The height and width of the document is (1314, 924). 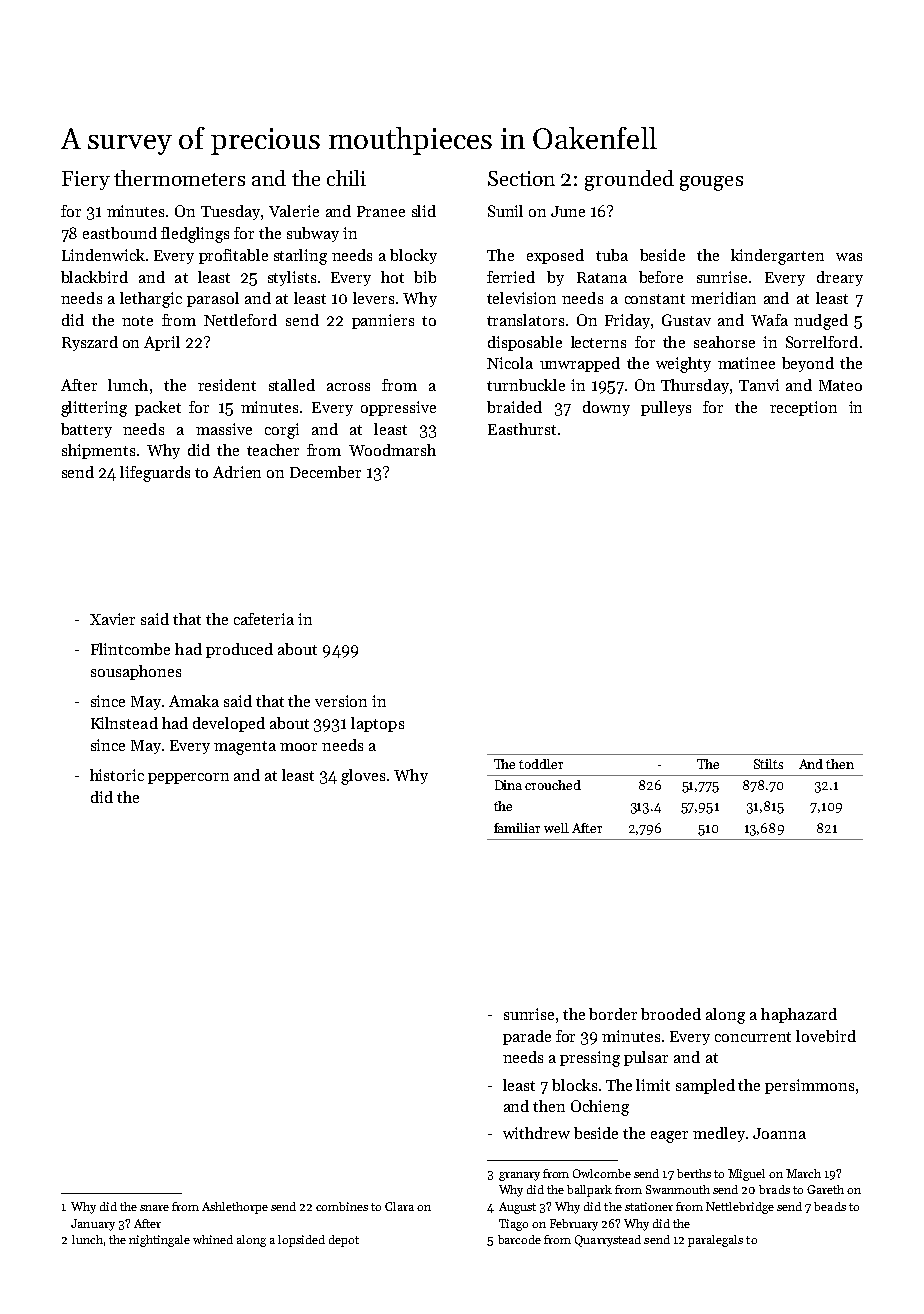 What do you see at coordinates (86, 180) in the document?
I see `Fiery` at bounding box center [86, 180].
